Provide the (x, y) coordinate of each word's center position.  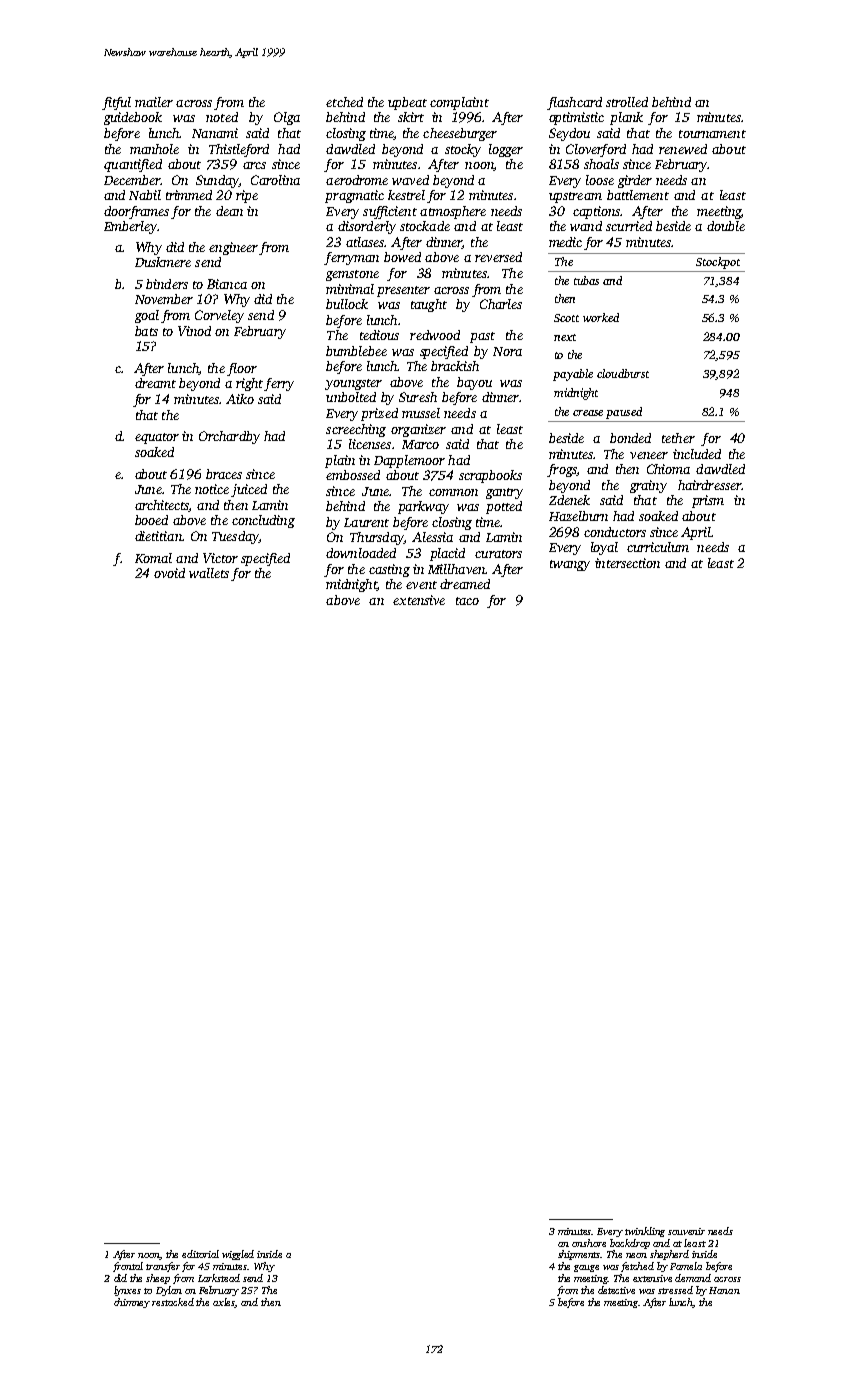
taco (467, 601)
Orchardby (229, 437)
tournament (712, 134)
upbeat (407, 103)
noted (222, 117)
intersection (627, 563)
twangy (570, 565)
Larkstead (219, 1278)
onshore (589, 1243)
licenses (370, 444)
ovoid (169, 573)
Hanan (724, 1290)
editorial (200, 1254)
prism (708, 501)
